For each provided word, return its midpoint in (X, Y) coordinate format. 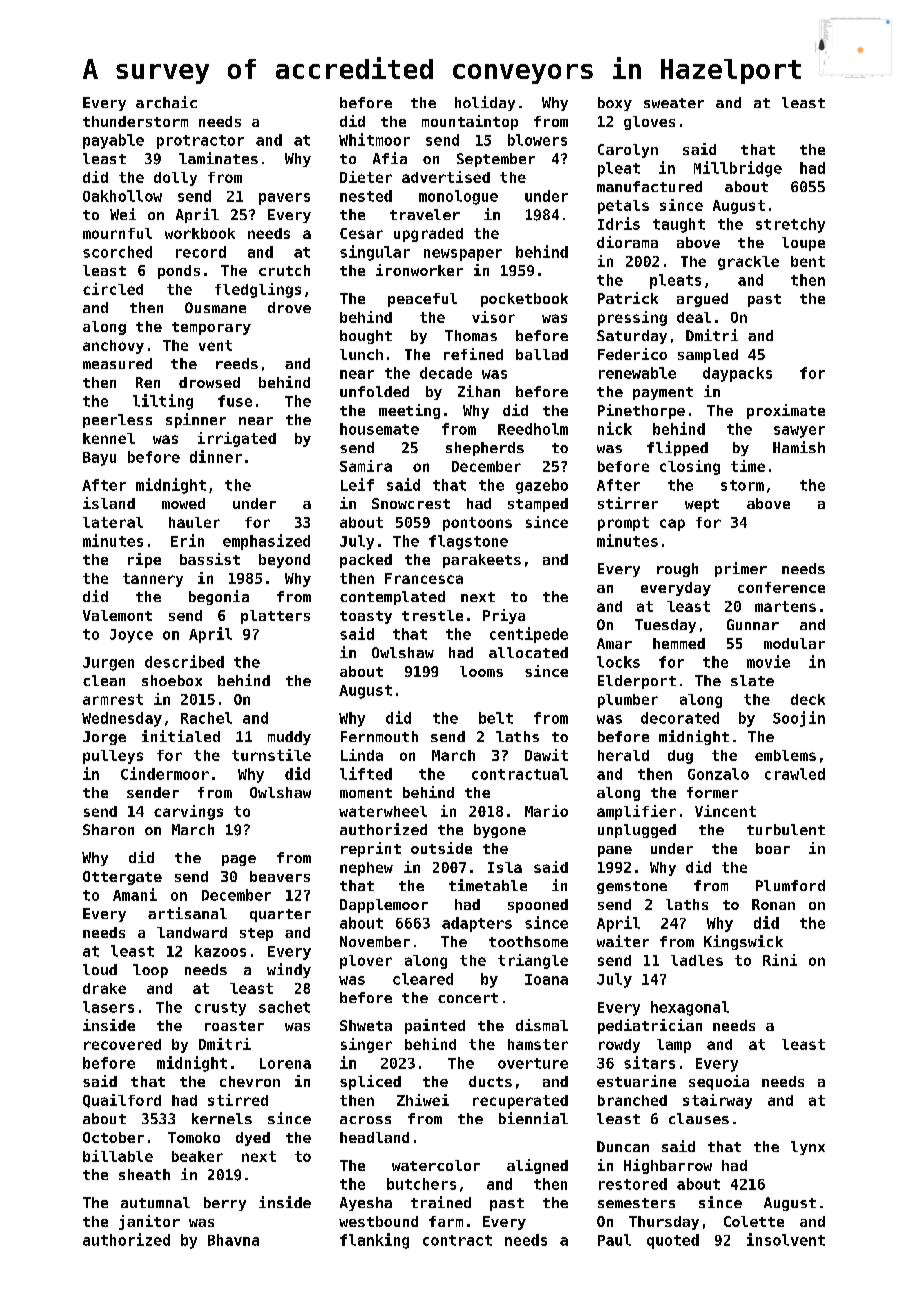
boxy (615, 104)
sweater (674, 103)
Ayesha (366, 1204)
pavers (284, 199)
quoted (673, 1241)
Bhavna (233, 1240)
